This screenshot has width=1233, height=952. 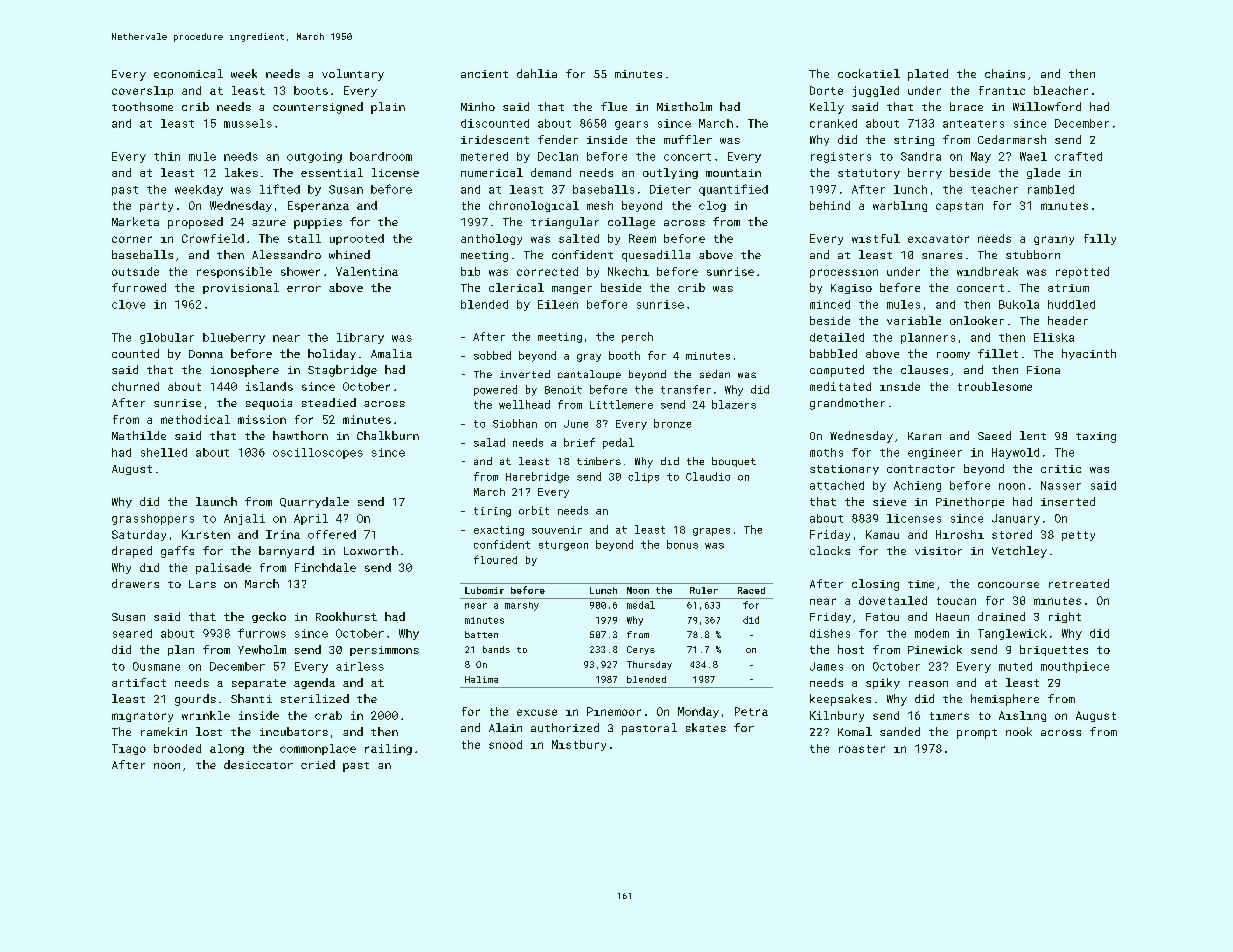 I want to click on boots, so click(x=311, y=90).
